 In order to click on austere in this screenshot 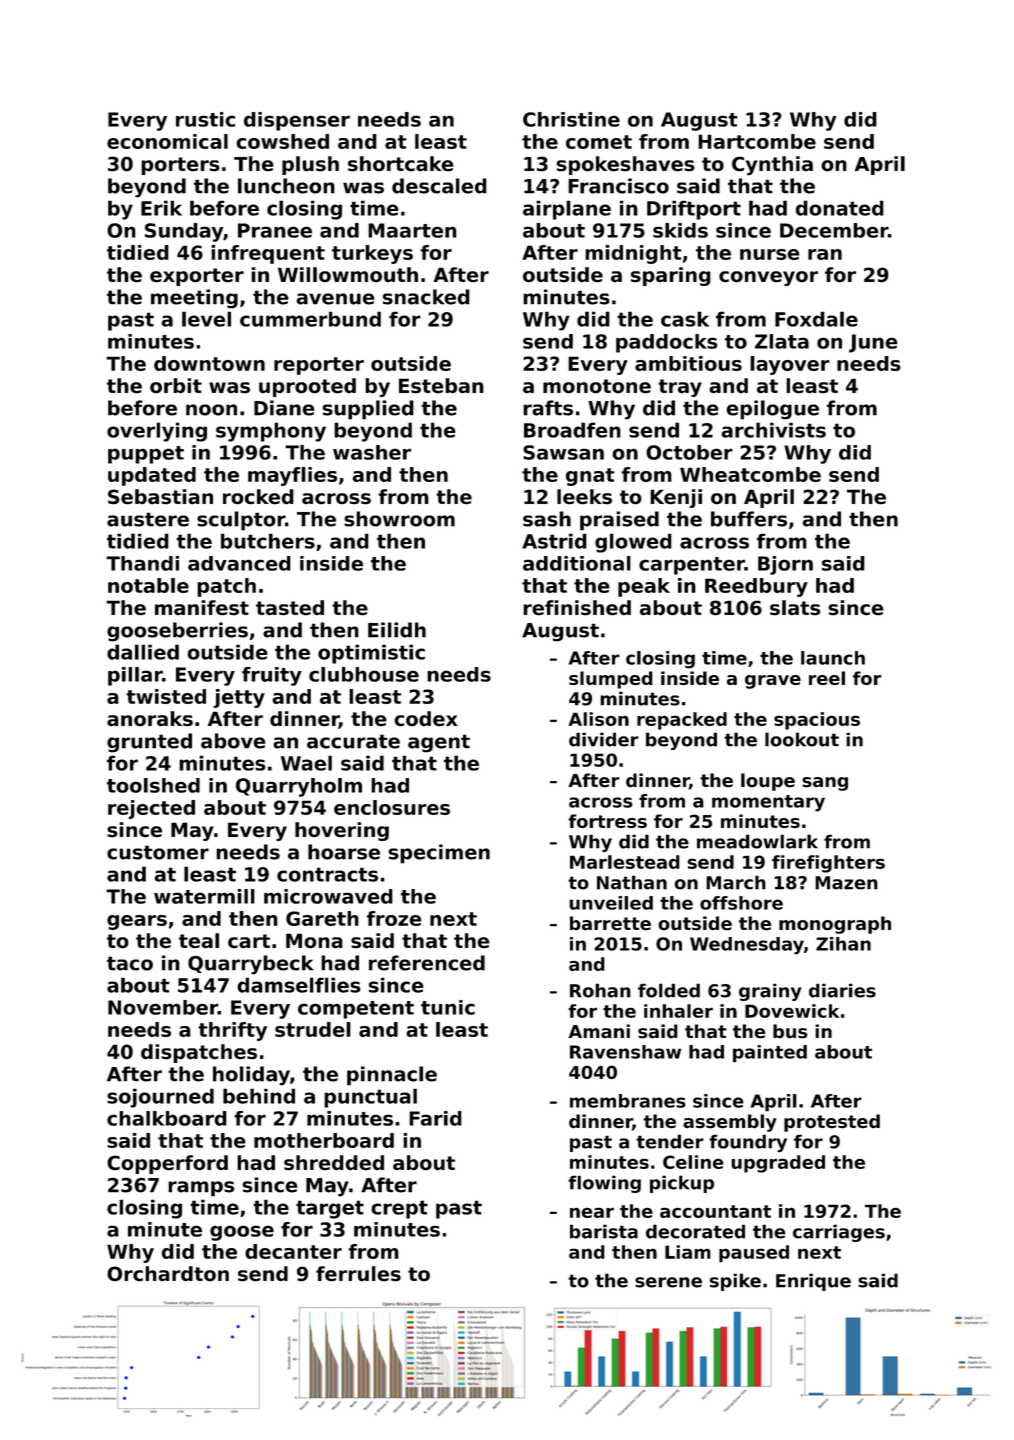, I will do `click(148, 519)`.
